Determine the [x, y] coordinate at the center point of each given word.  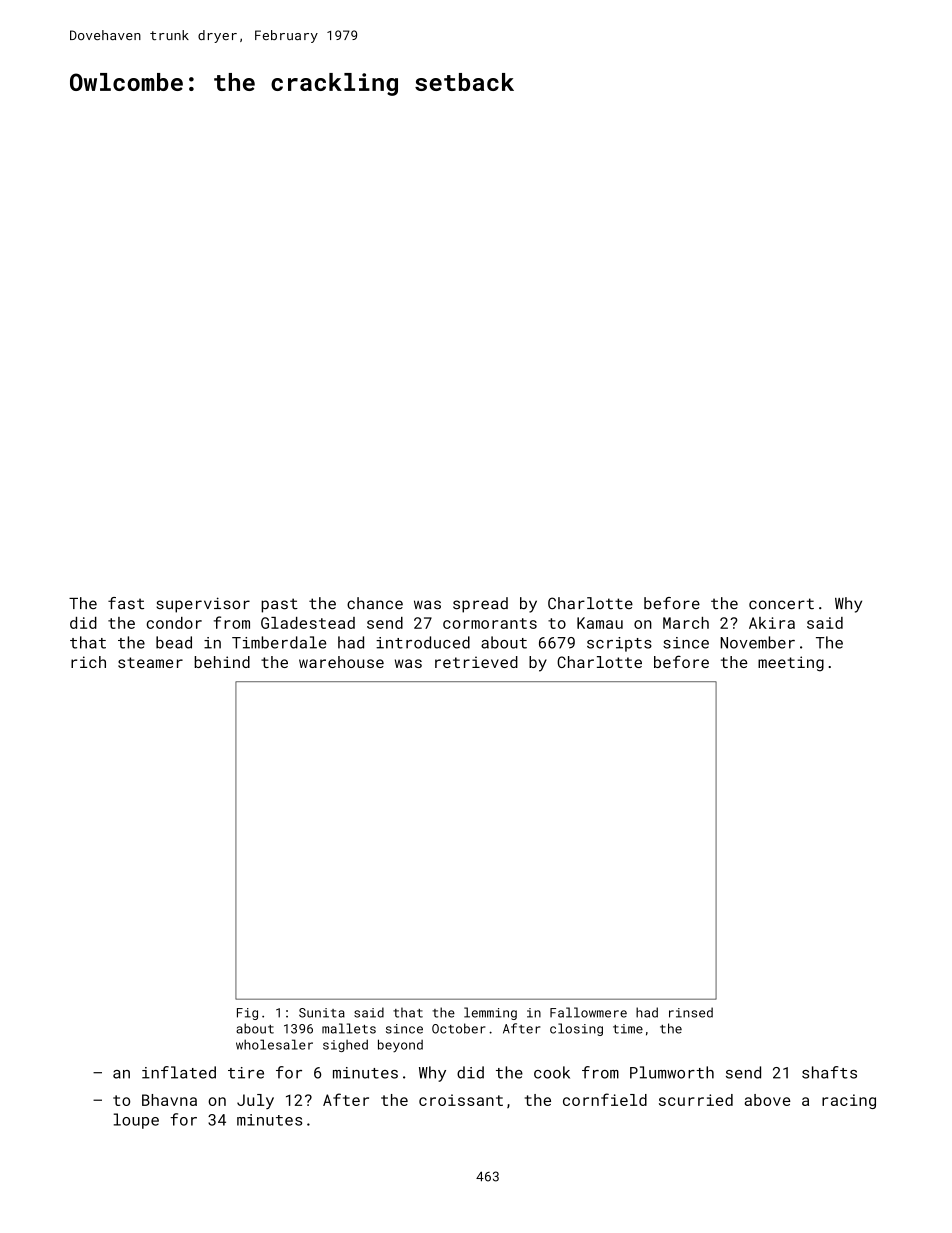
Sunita [322, 1013]
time [628, 1029]
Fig [247, 1014]
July [255, 1101]
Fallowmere [588, 1012]
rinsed [691, 1012]
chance [375, 603]
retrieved [476, 662]
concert [781, 604]
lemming [490, 1013]
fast [126, 603]
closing [576, 1029]
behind [222, 662]
